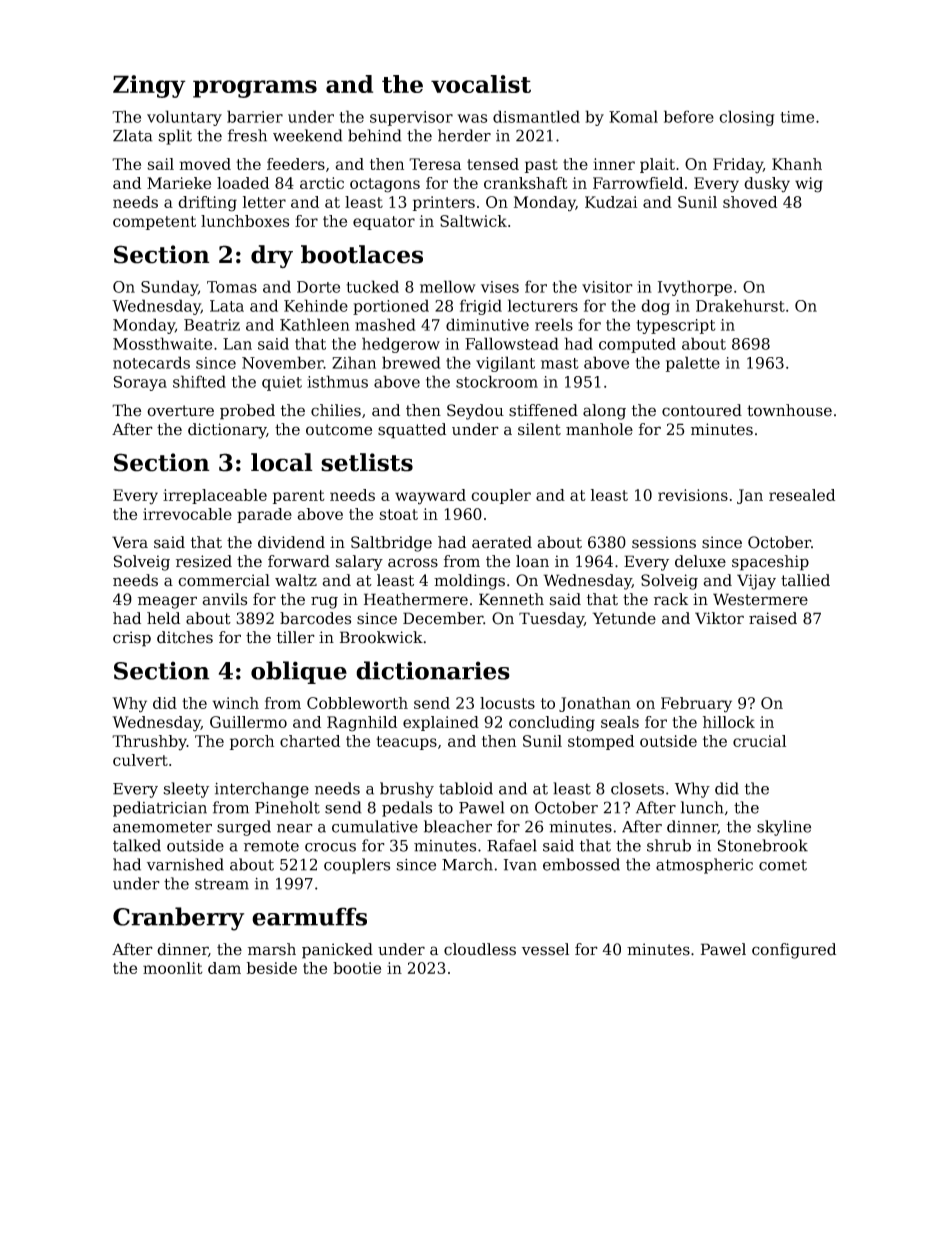 This screenshot has height=1233, width=952. I want to click on dry, so click(272, 256).
